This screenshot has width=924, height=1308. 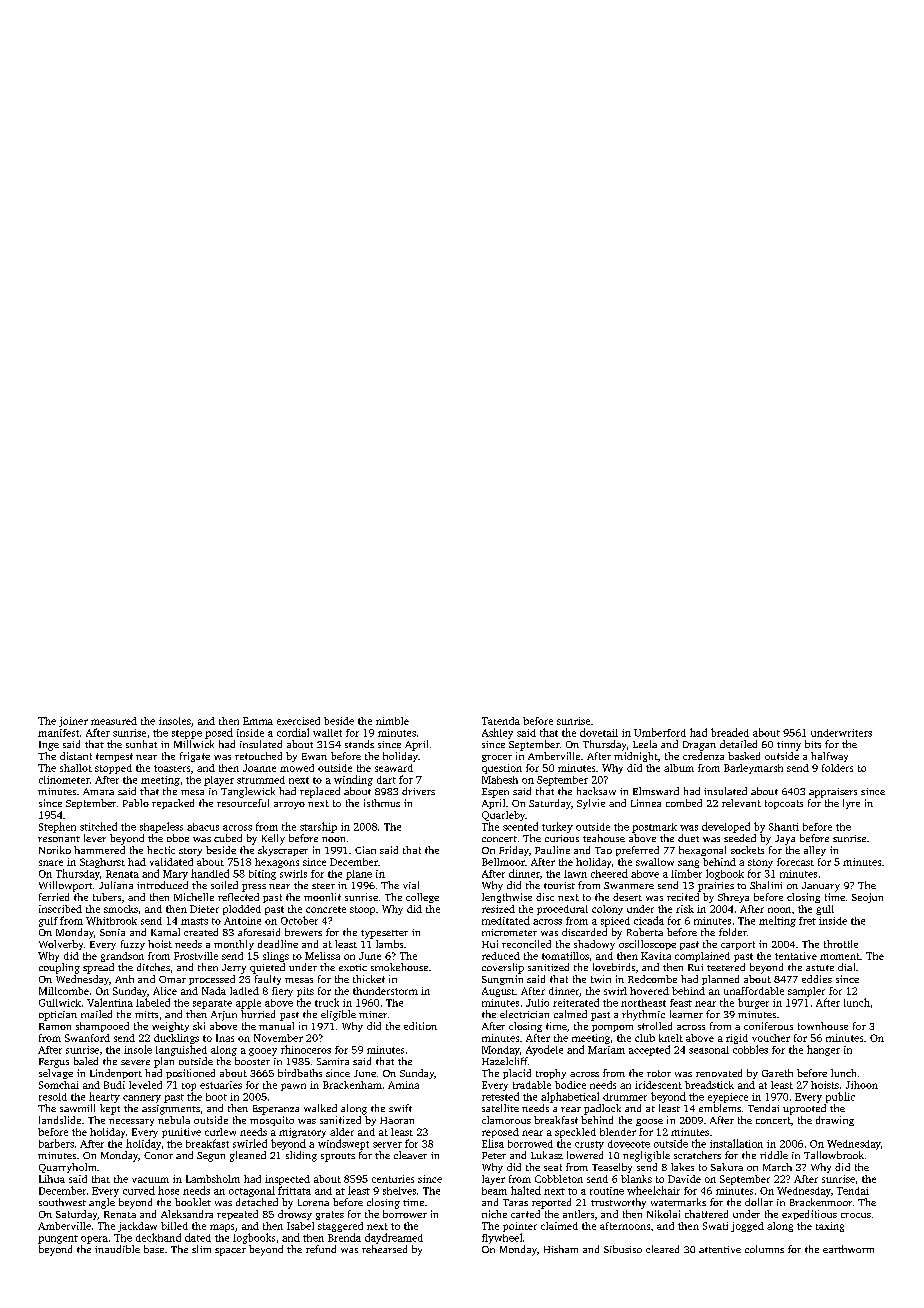 What do you see at coordinates (175, 875) in the screenshot?
I see `Mary` at bounding box center [175, 875].
